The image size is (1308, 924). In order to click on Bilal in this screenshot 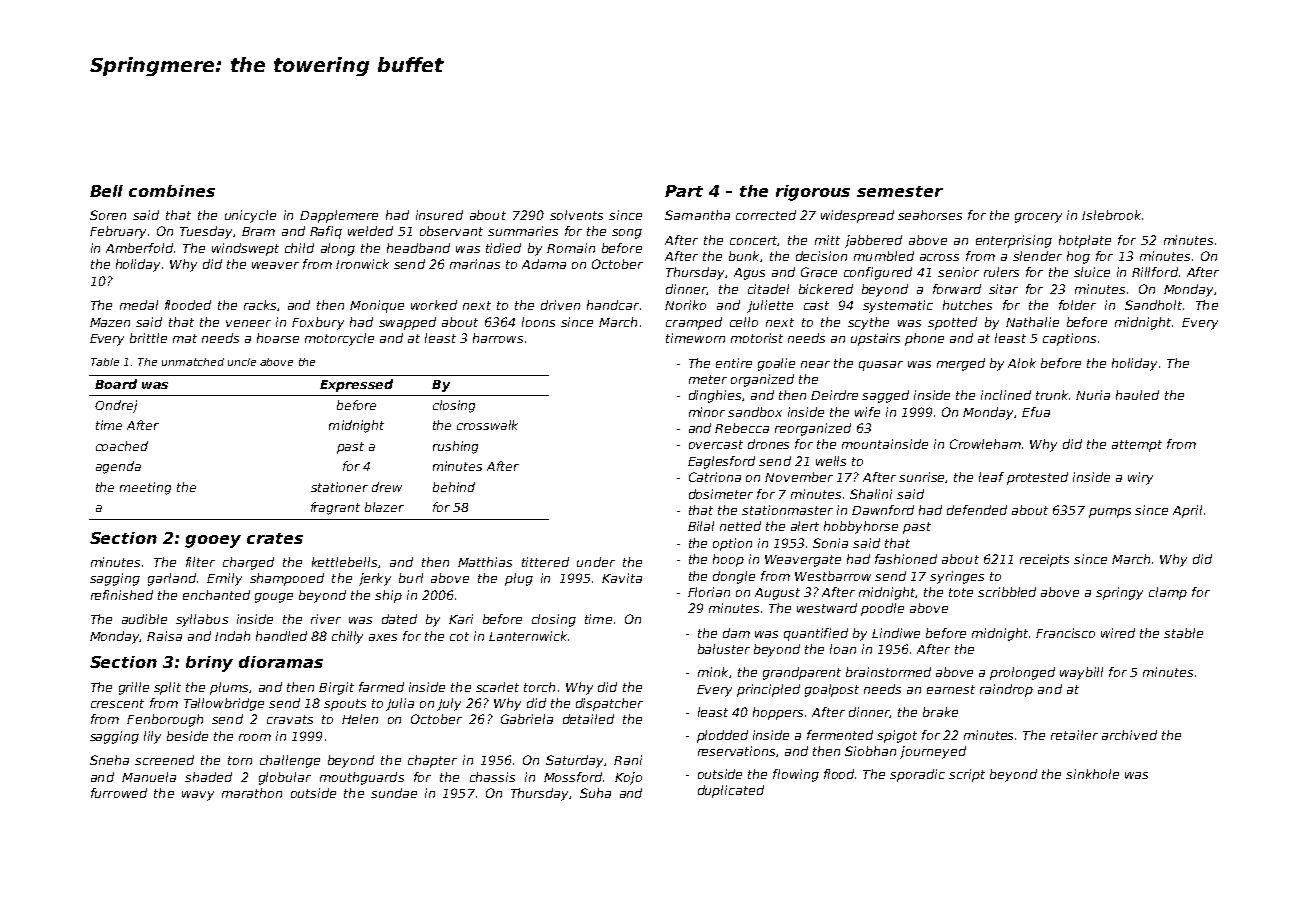, I will do `click(701, 526)`.
